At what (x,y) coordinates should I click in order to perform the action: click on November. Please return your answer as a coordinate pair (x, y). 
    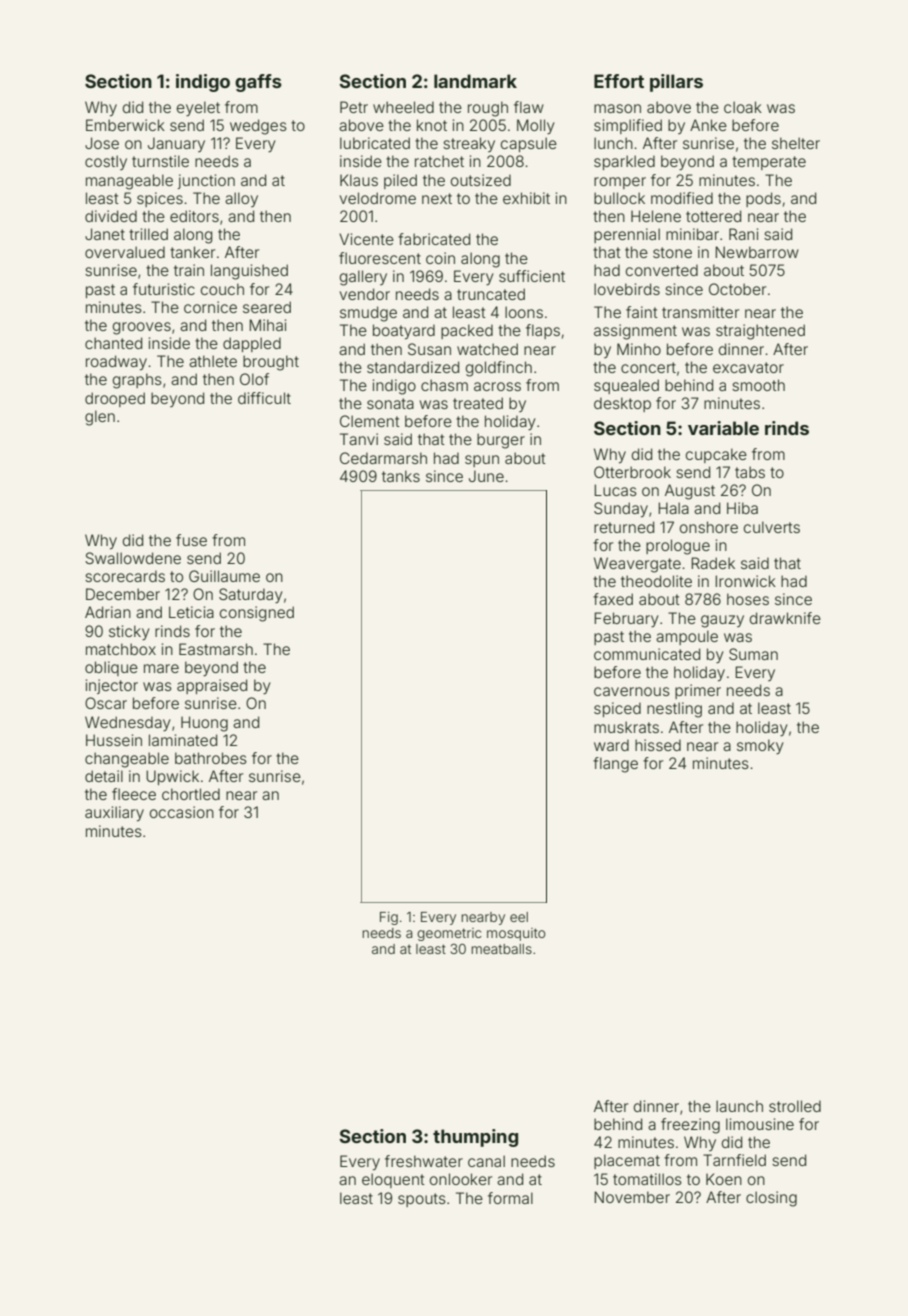
    Looking at the image, I should click on (632, 1197).
